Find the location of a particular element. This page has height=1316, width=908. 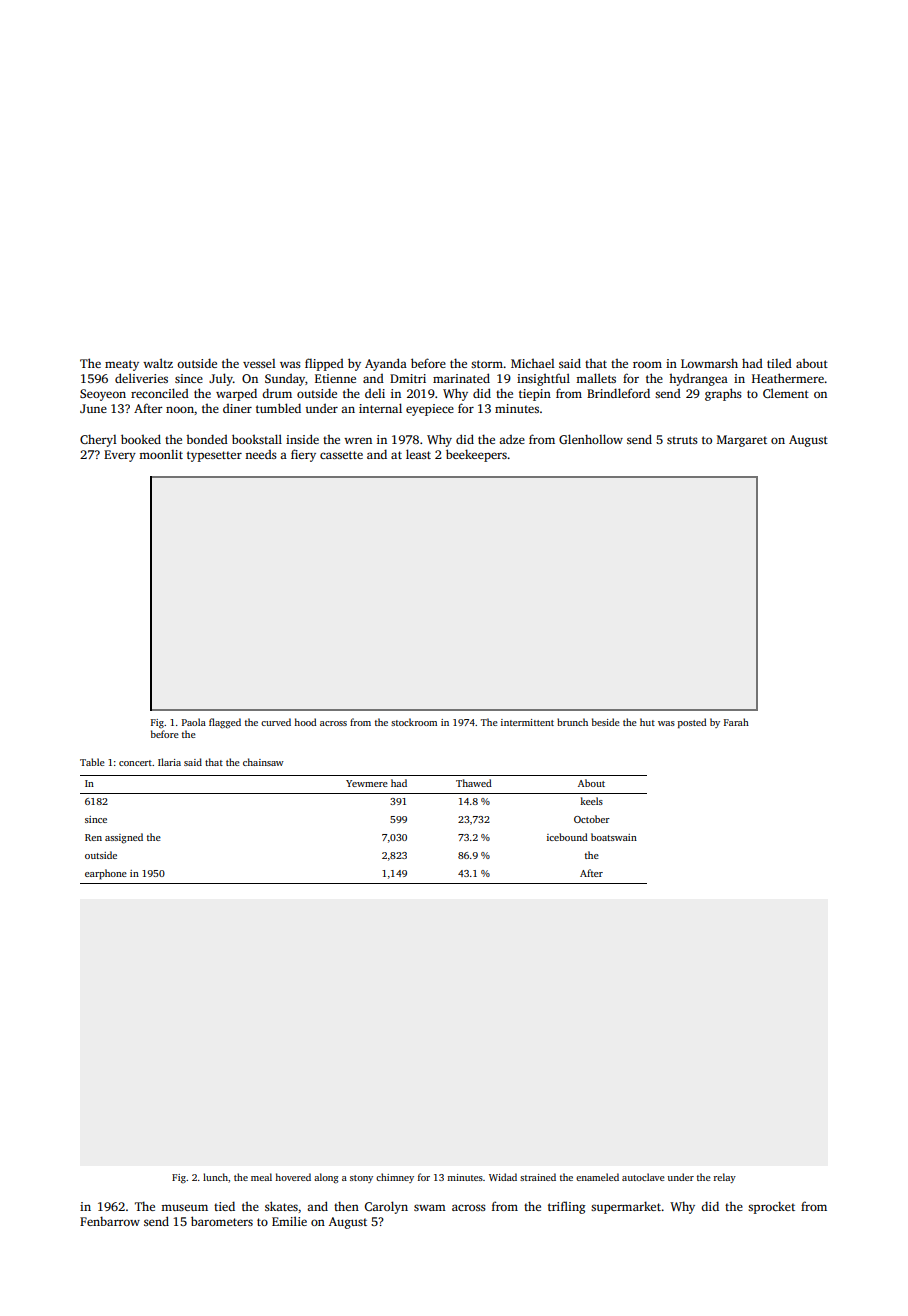

Paola is located at coordinates (194, 722).
